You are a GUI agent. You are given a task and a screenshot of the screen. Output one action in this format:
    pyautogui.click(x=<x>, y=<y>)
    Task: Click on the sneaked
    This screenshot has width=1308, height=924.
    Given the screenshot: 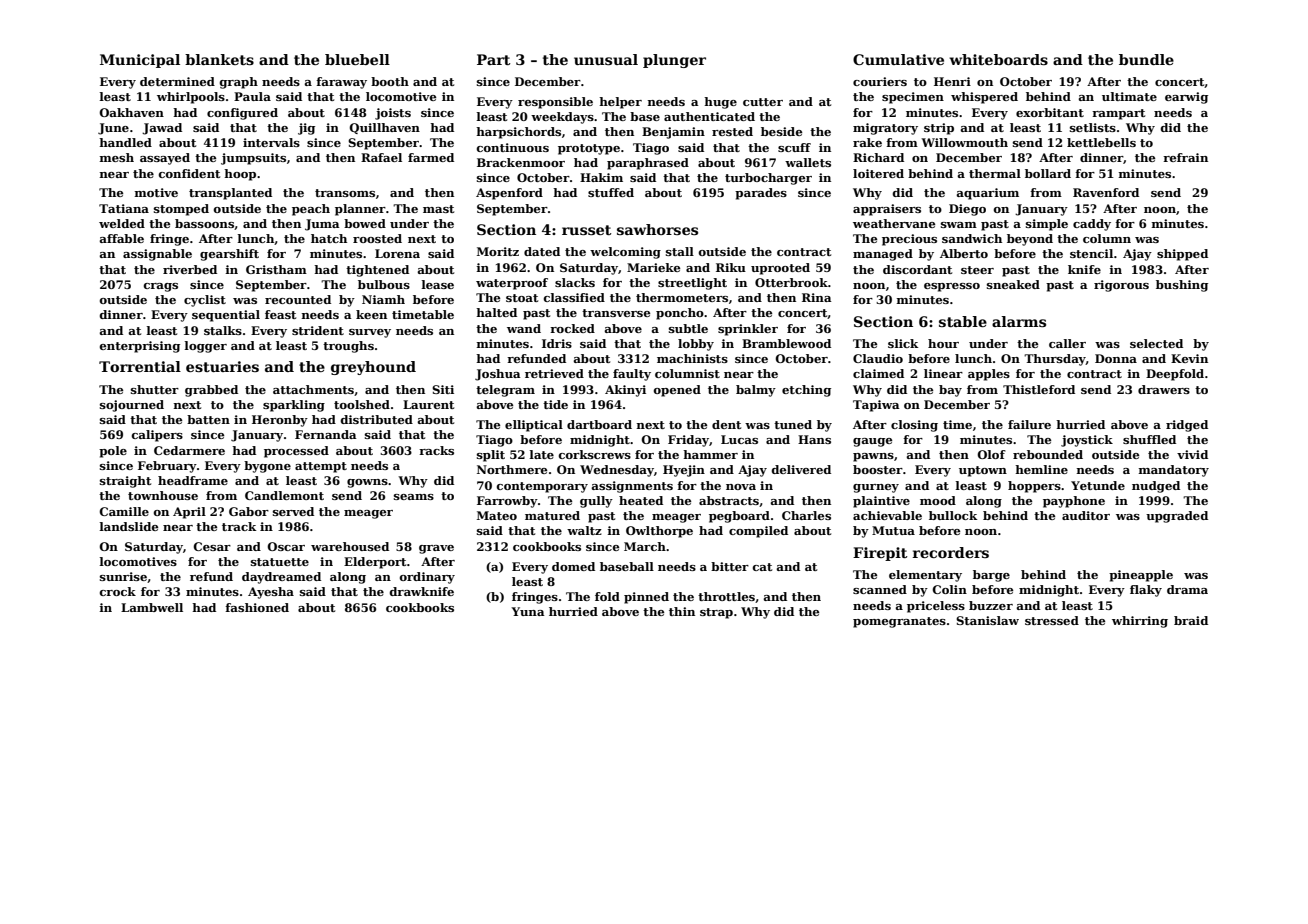 What is the action you would take?
    pyautogui.click(x=1013, y=284)
